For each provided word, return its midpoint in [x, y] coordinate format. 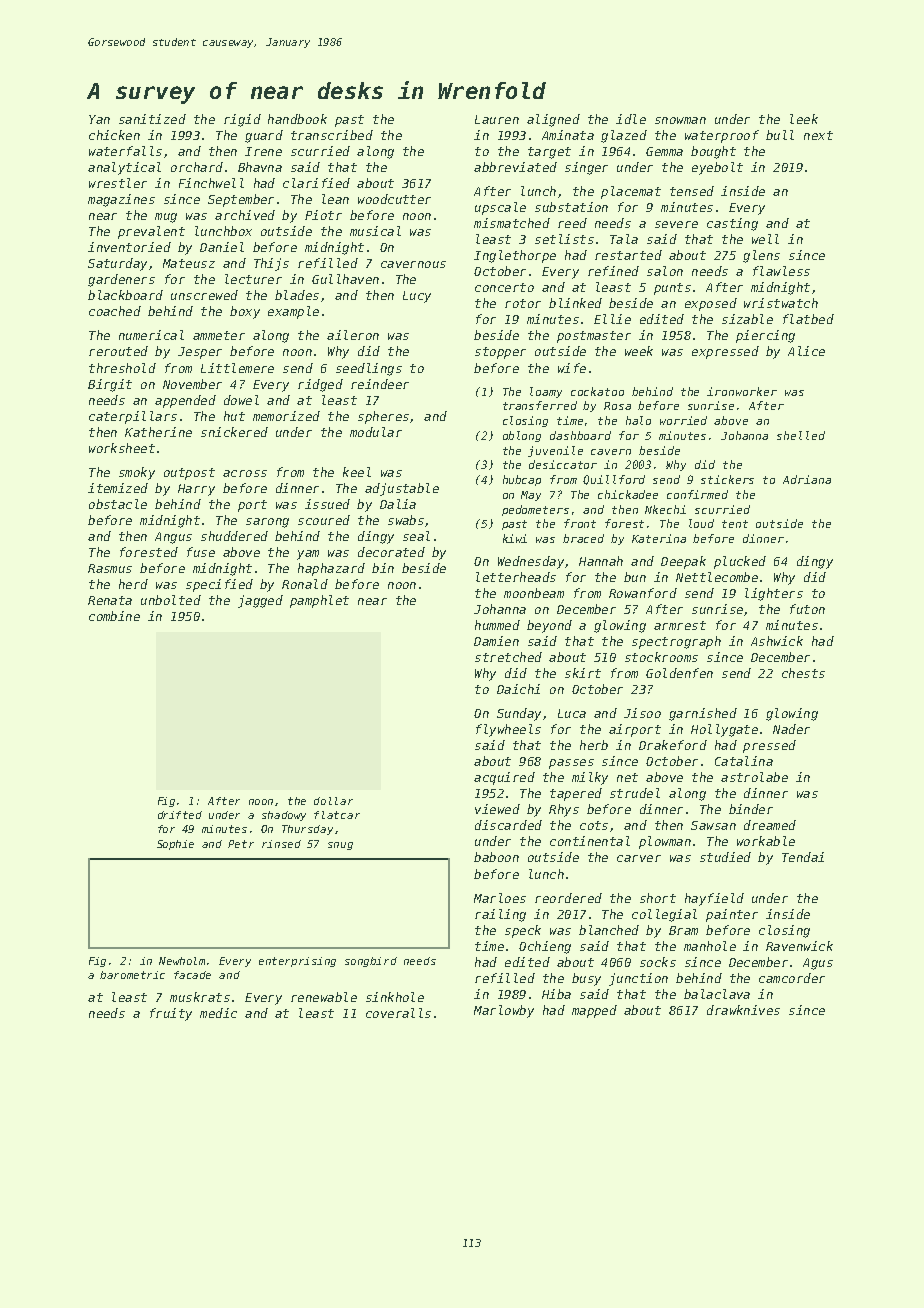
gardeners [121, 280]
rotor [523, 303]
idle [631, 119]
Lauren [497, 119]
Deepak [683, 562]
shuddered [234, 536]
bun [635, 577]
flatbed [808, 319]
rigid [242, 120]
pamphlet [319, 601]
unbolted [171, 600]
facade [192, 975]
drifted [180, 815]
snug [340, 846]
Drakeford [673, 745]
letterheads [516, 577]
